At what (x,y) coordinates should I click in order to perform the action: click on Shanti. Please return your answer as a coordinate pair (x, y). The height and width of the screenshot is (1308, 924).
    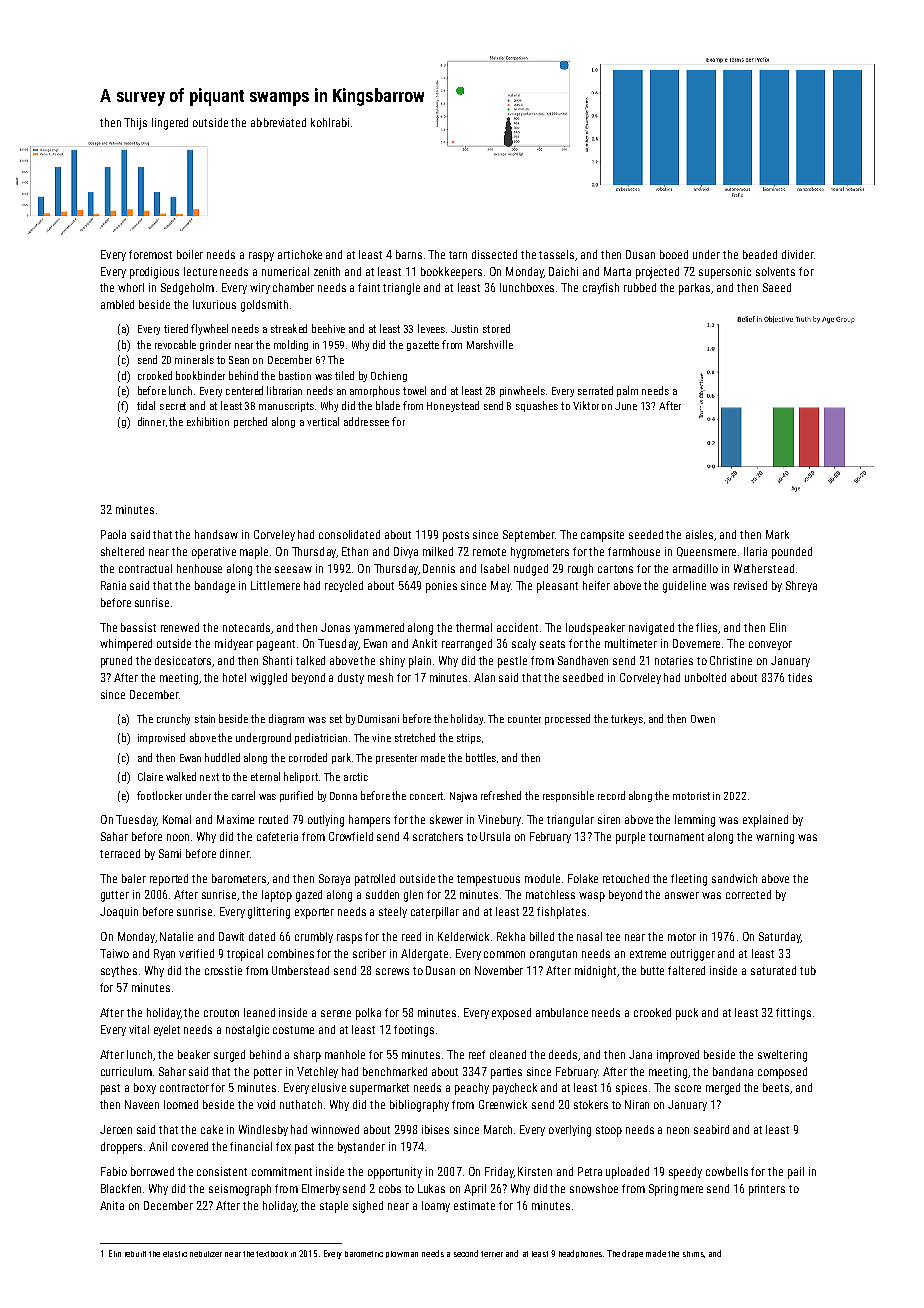
    Looking at the image, I should click on (277, 660).
